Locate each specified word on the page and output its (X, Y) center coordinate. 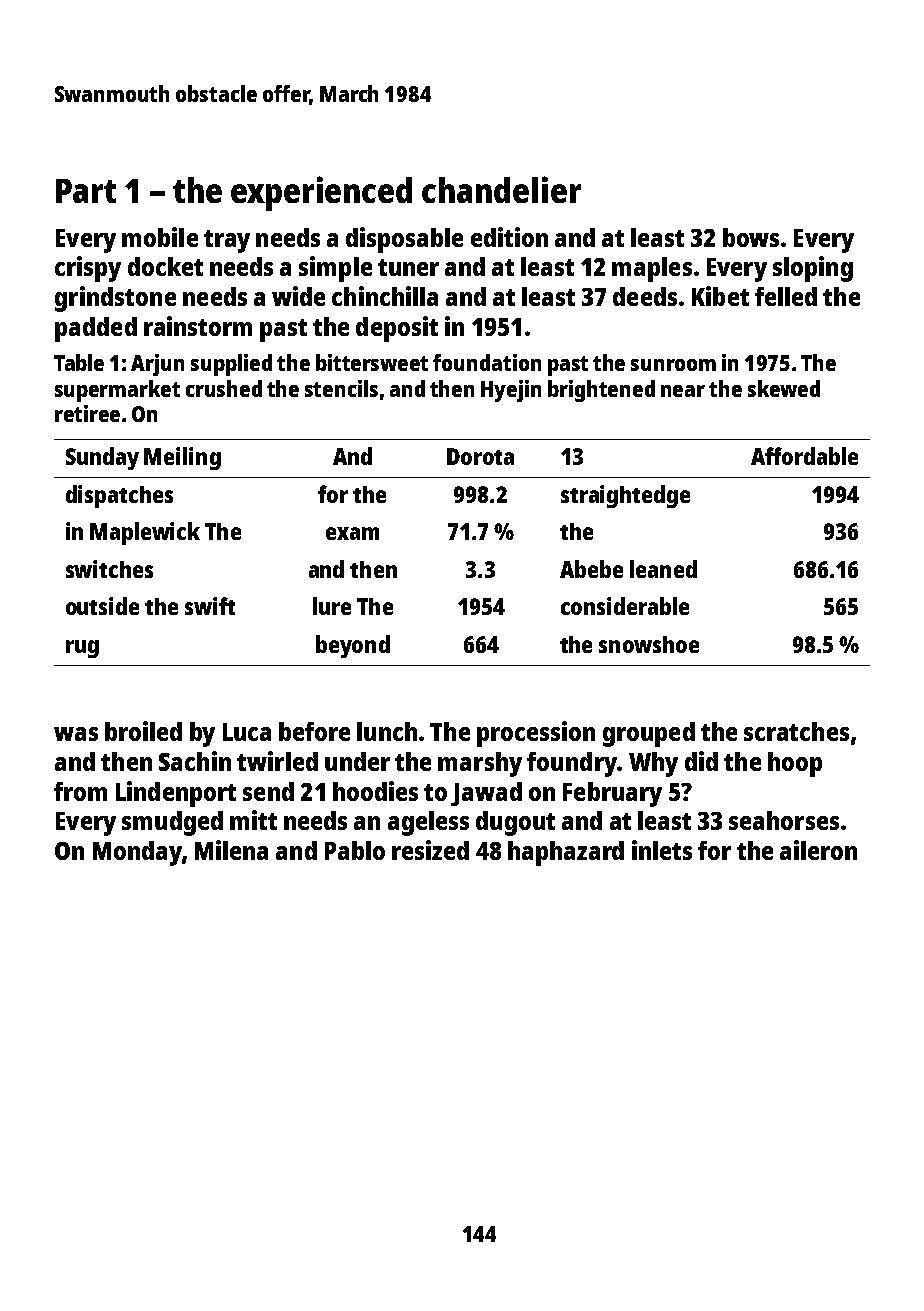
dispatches (119, 496)
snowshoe (649, 644)
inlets (662, 850)
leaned (663, 569)
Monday (137, 853)
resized (430, 850)
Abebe (591, 569)
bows (751, 237)
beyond (353, 646)
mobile (160, 237)
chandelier (501, 189)
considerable (625, 606)
